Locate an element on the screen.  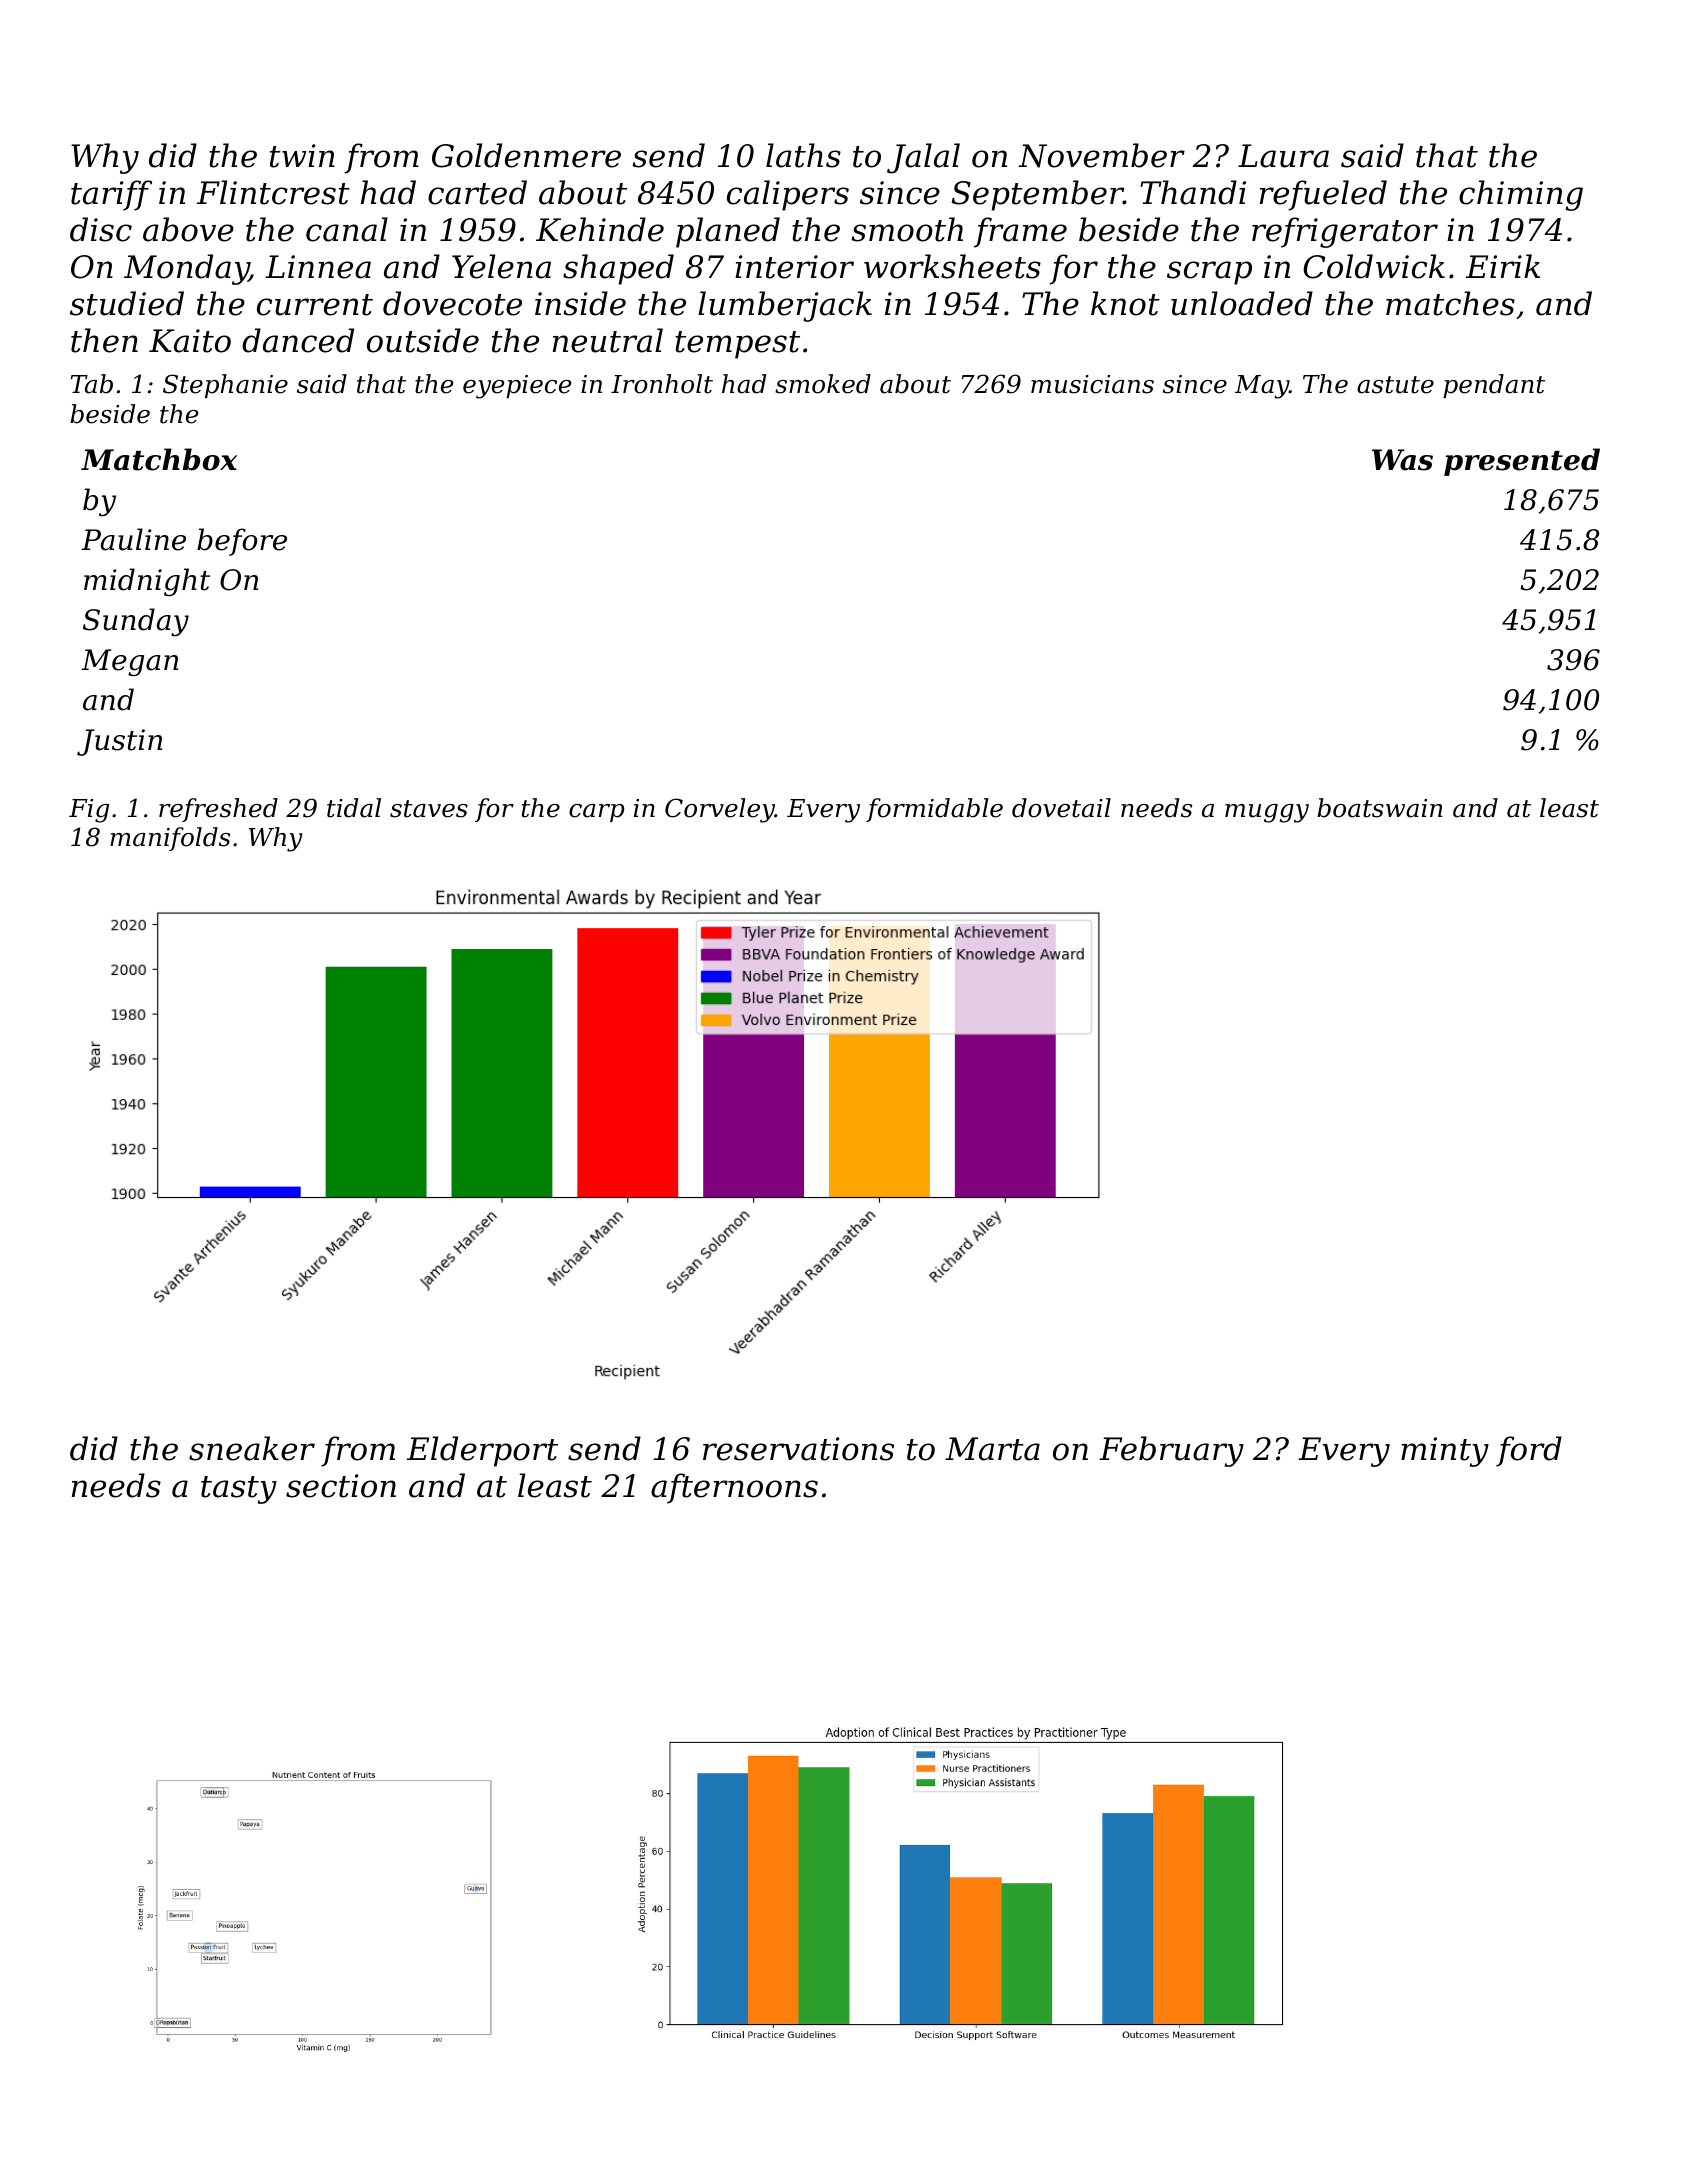
danced is located at coordinates (298, 340).
